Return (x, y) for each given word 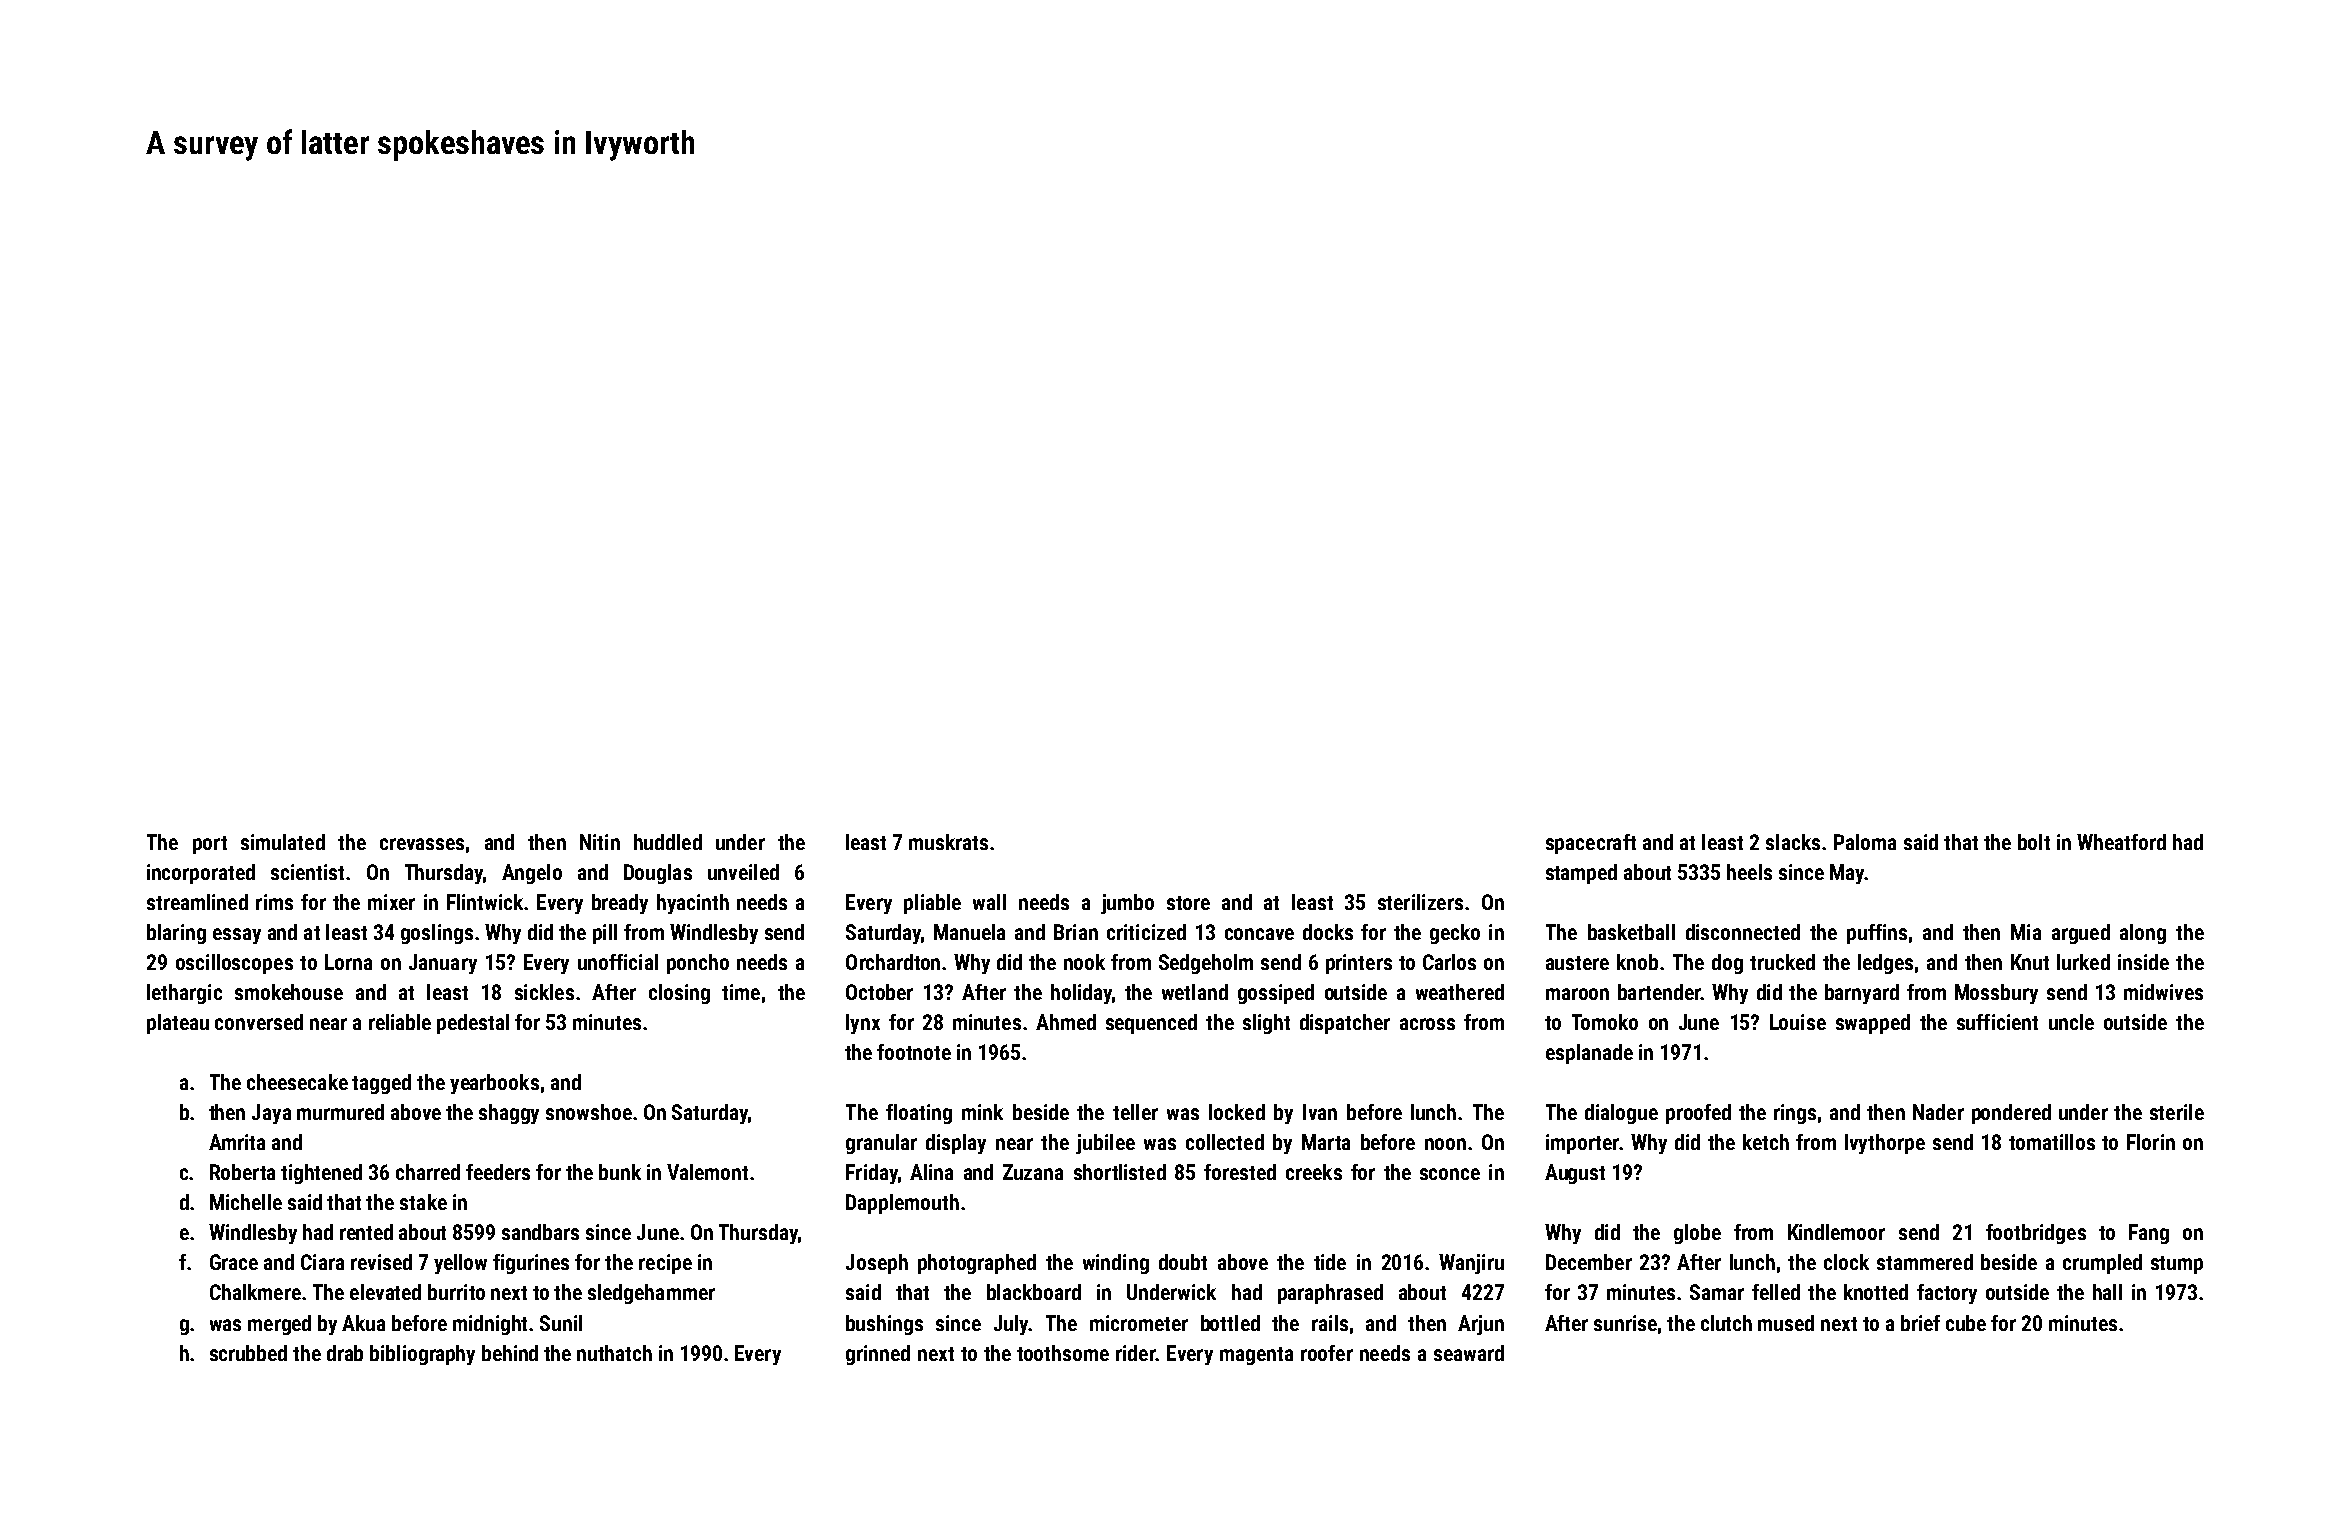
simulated (283, 842)
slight (1266, 1024)
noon (1445, 1144)
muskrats (948, 842)
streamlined (197, 902)
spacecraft (1591, 844)
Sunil (561, 1323)
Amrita (237, 1142)
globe (1697, 1234)
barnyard (1862, 994)
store (1188, 903)
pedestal (473, 1024)
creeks (1314, 1172)
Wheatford (2121, 842)
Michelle (246, 1202)
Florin (2151, 1142)
